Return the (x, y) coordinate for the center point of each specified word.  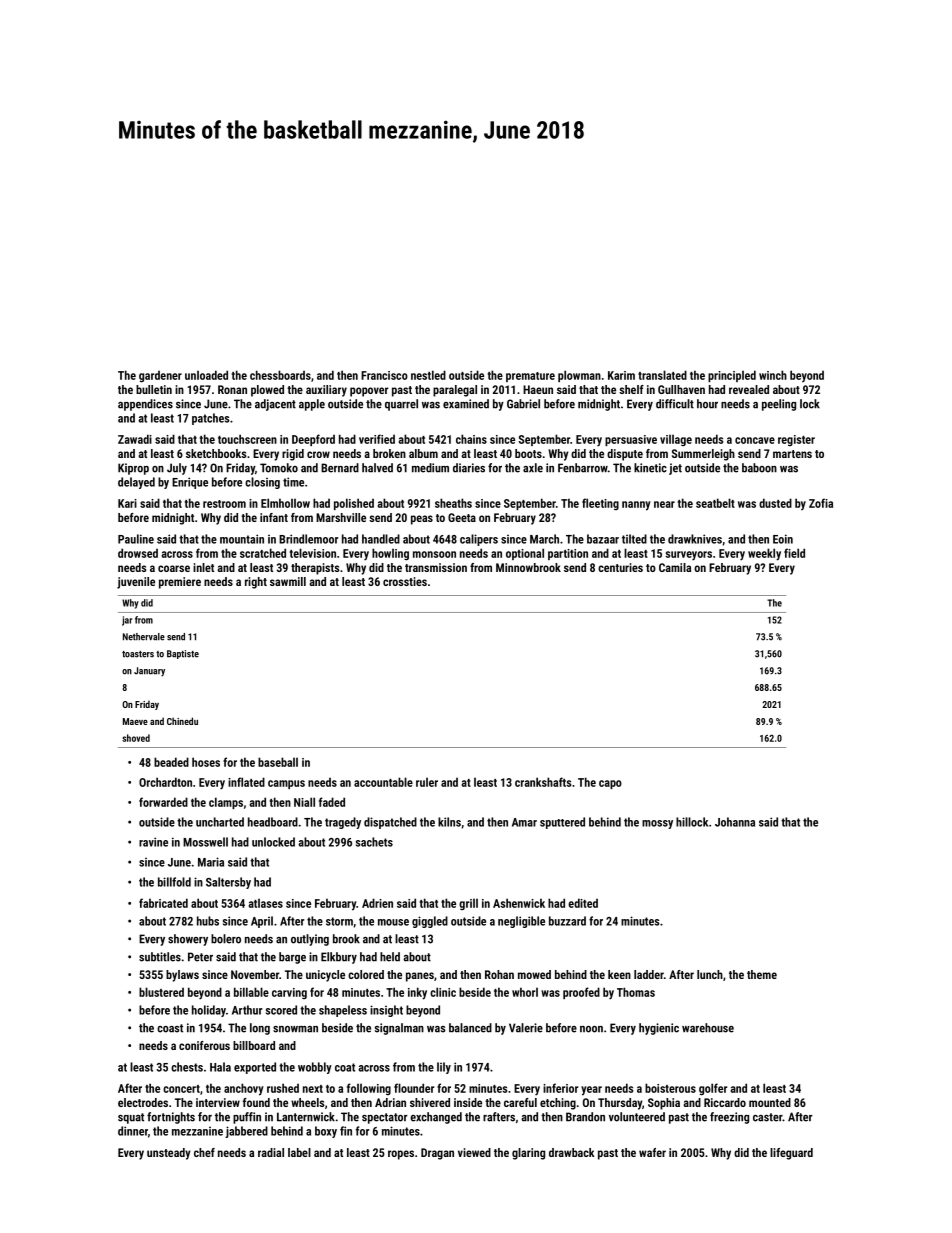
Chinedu (182, 721)
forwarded (163, 802)
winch (773, 375)
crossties (405, 581)
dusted (775, 503)
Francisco (384, 375)
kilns (449, 822)
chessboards (280, 375)
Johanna (735, 822)
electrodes (143, 1102)
